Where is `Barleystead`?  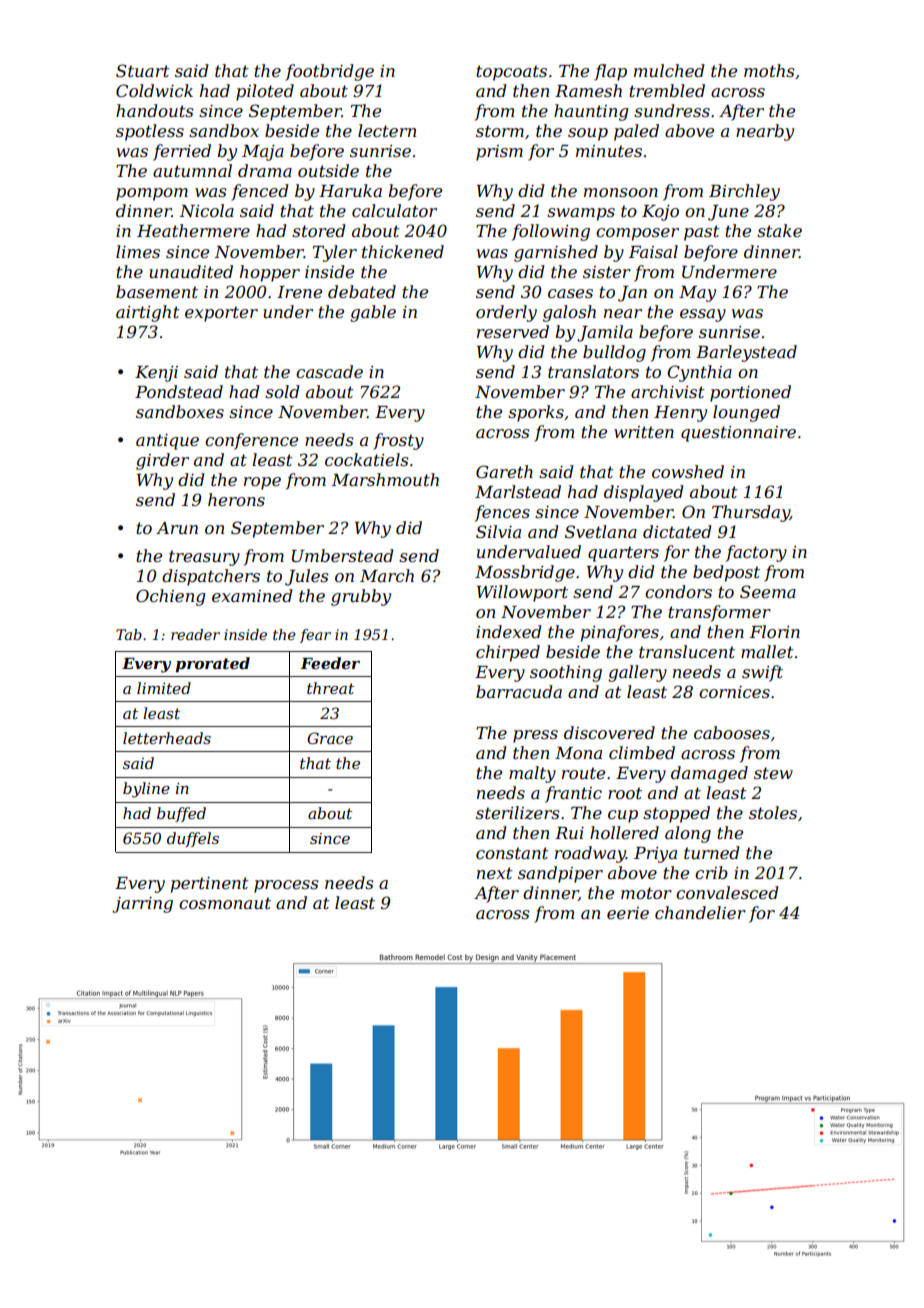 Barleystead is located at coordinates (746, 353).
